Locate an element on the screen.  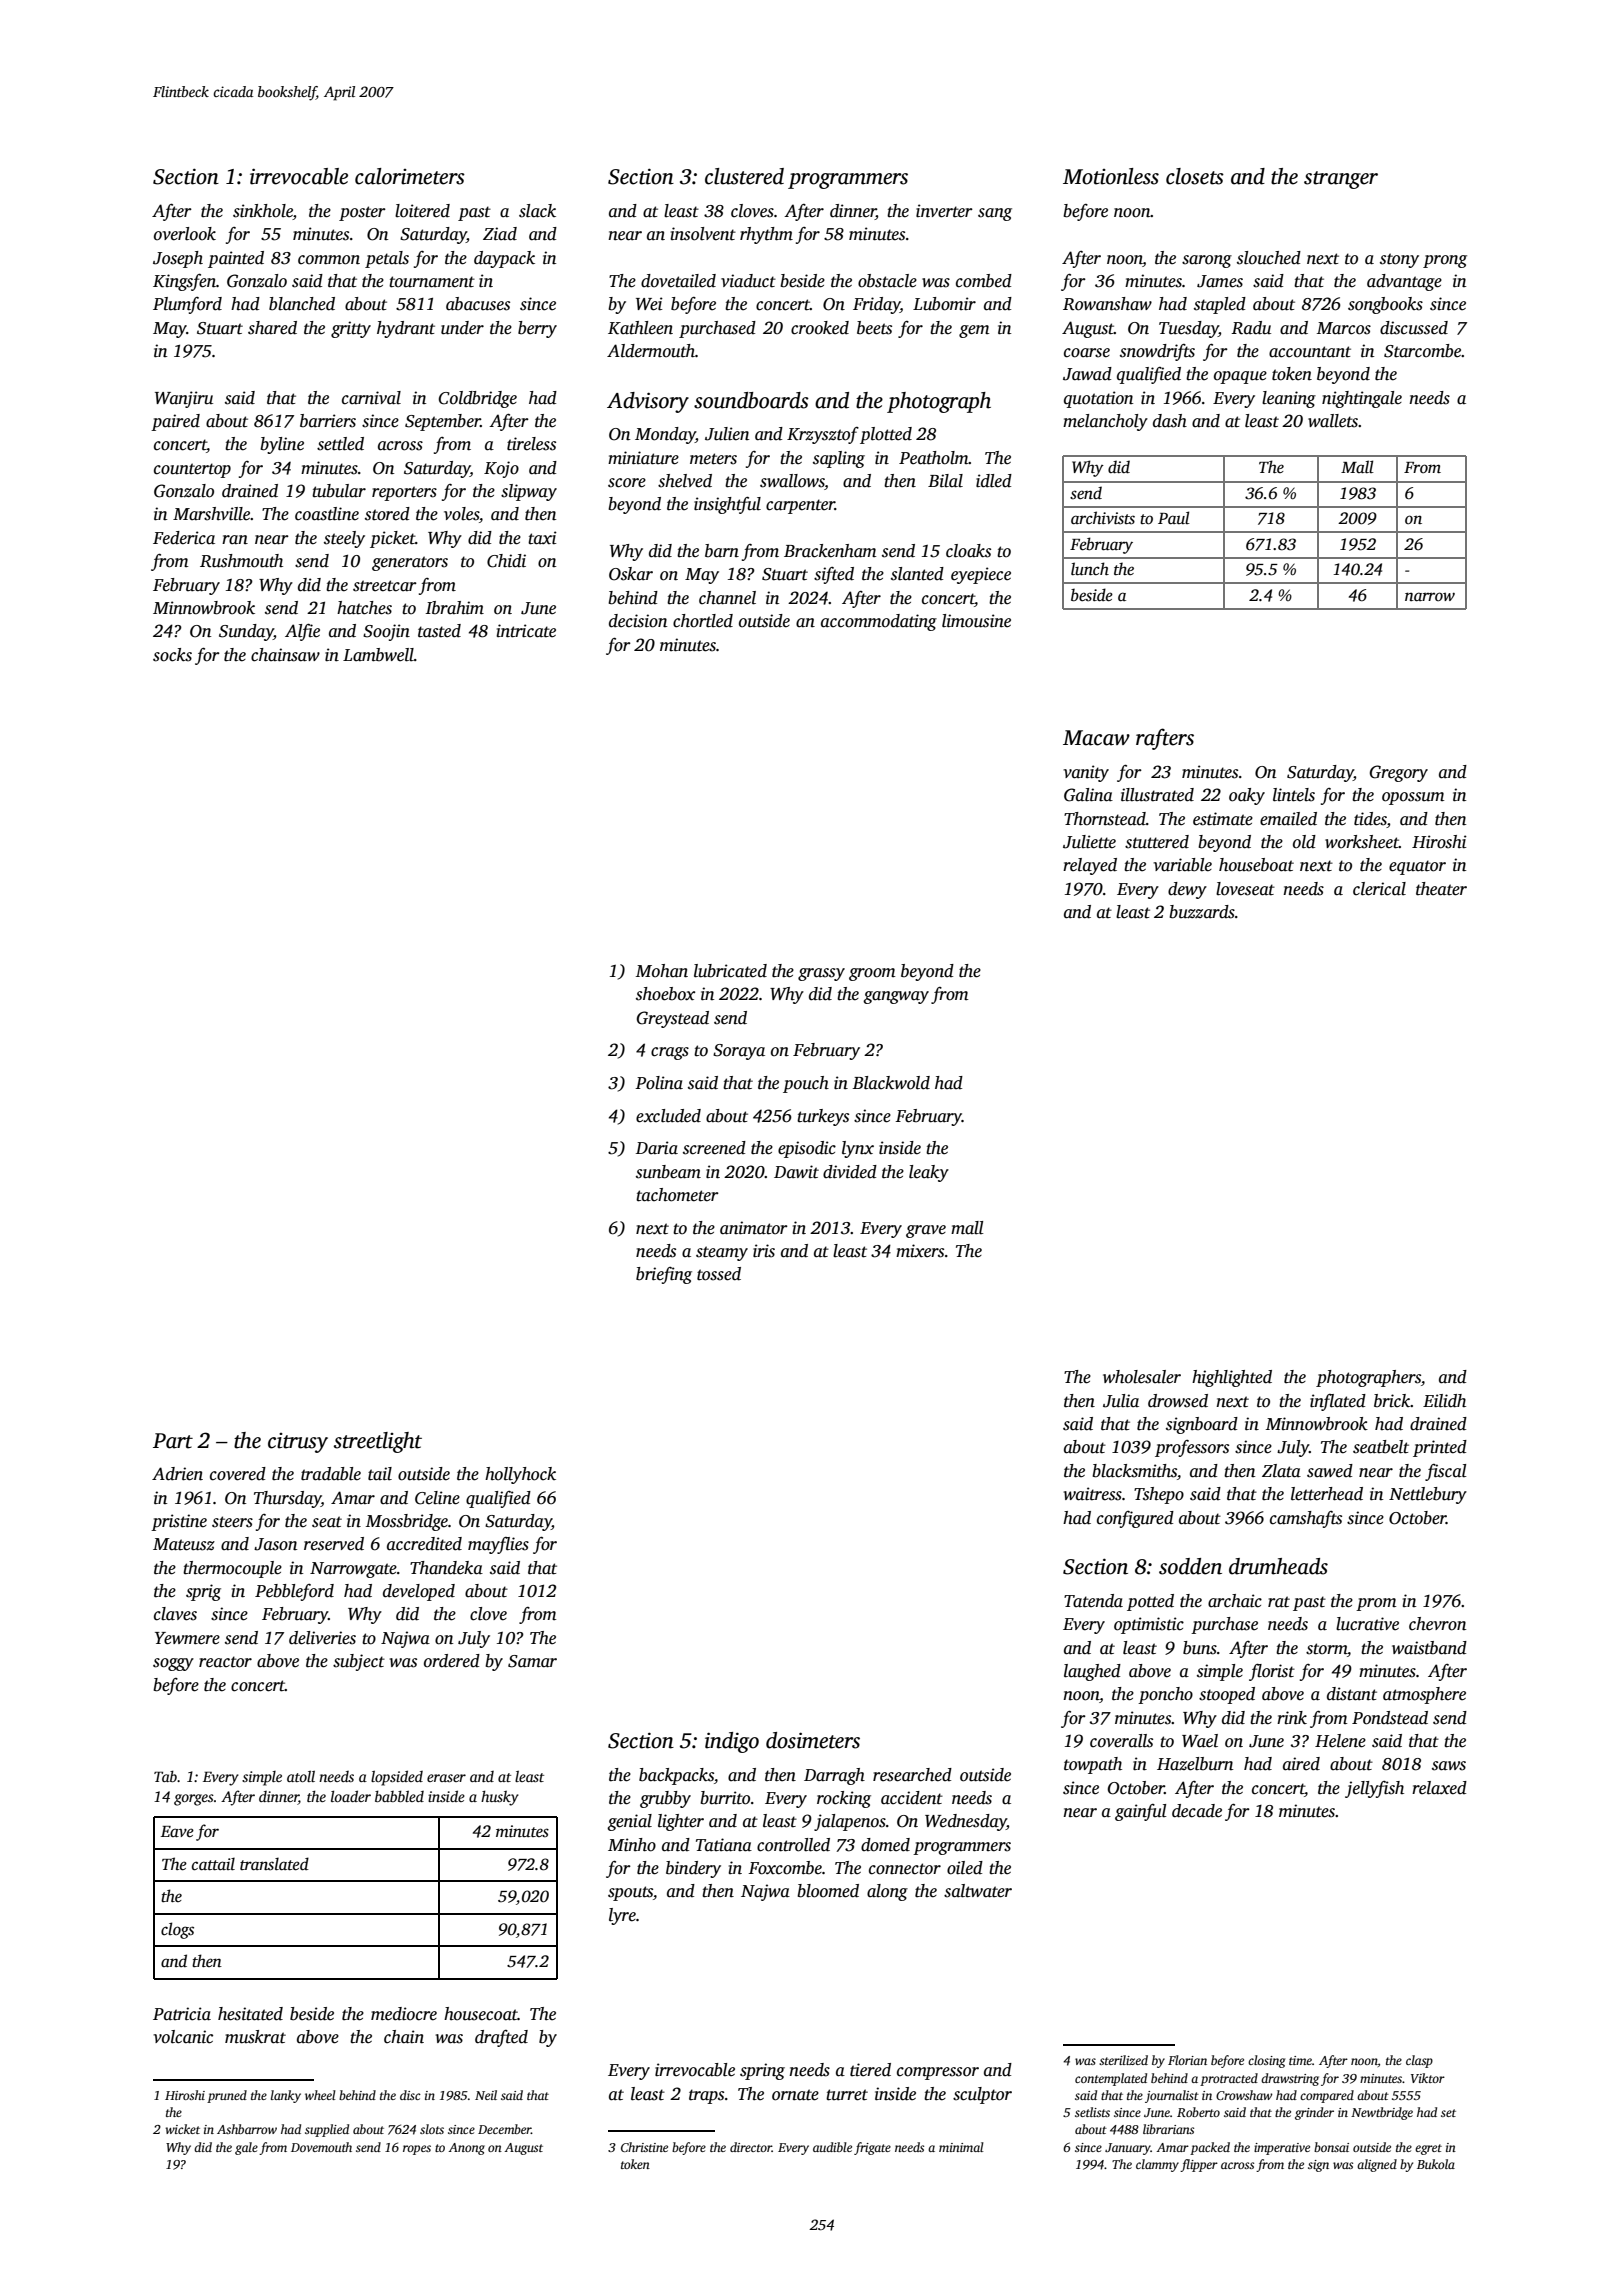
overlook is located at coordinates (185, 234).
